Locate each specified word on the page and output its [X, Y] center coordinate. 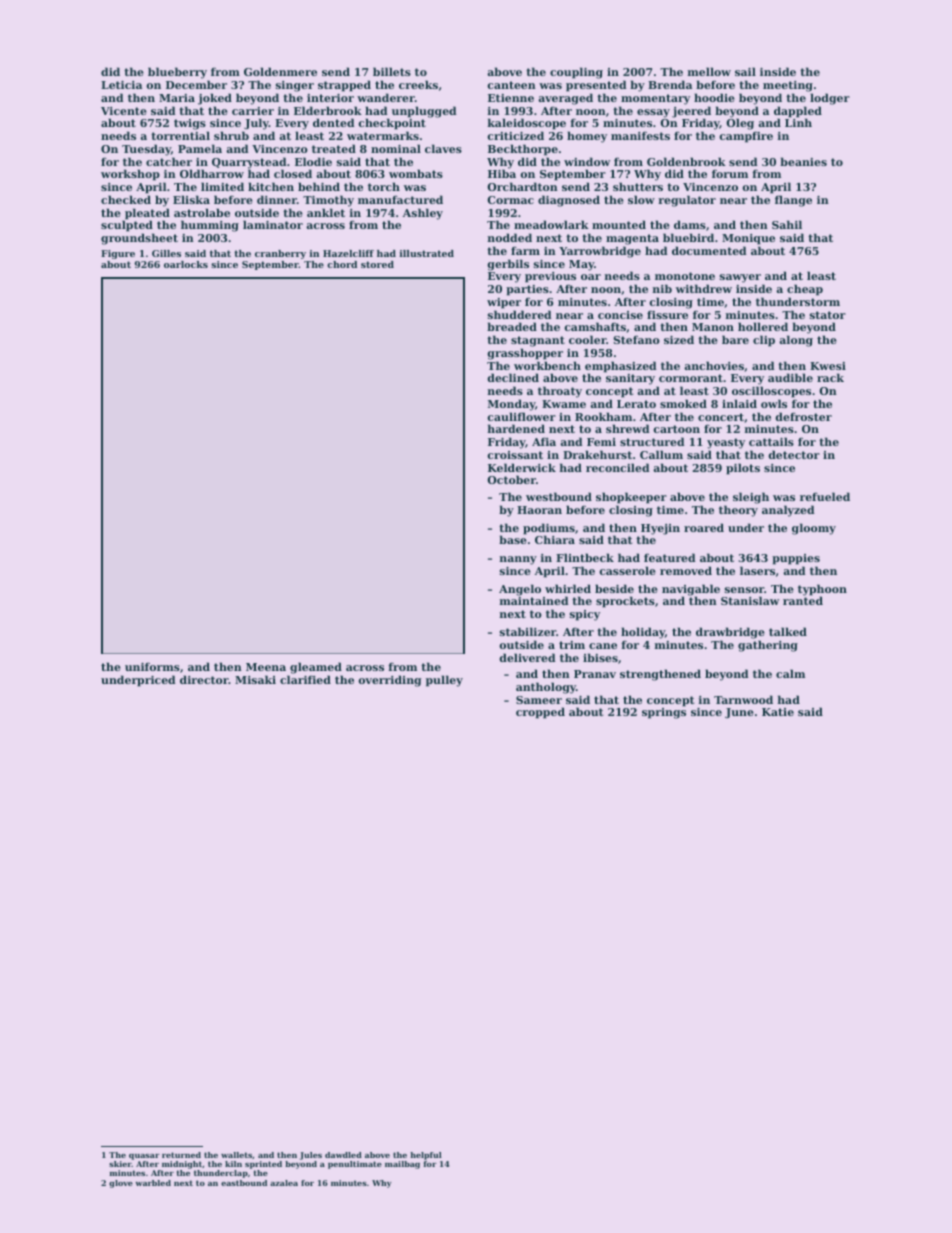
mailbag [402, 1165]
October [512, 479]
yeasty [726, 443]
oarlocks [186, 264]
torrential [180, 135]
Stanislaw [750, 600]
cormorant [691, 378]
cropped [540, 713]
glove [121, 1184]
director [204, 679]
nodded [509, 237]
